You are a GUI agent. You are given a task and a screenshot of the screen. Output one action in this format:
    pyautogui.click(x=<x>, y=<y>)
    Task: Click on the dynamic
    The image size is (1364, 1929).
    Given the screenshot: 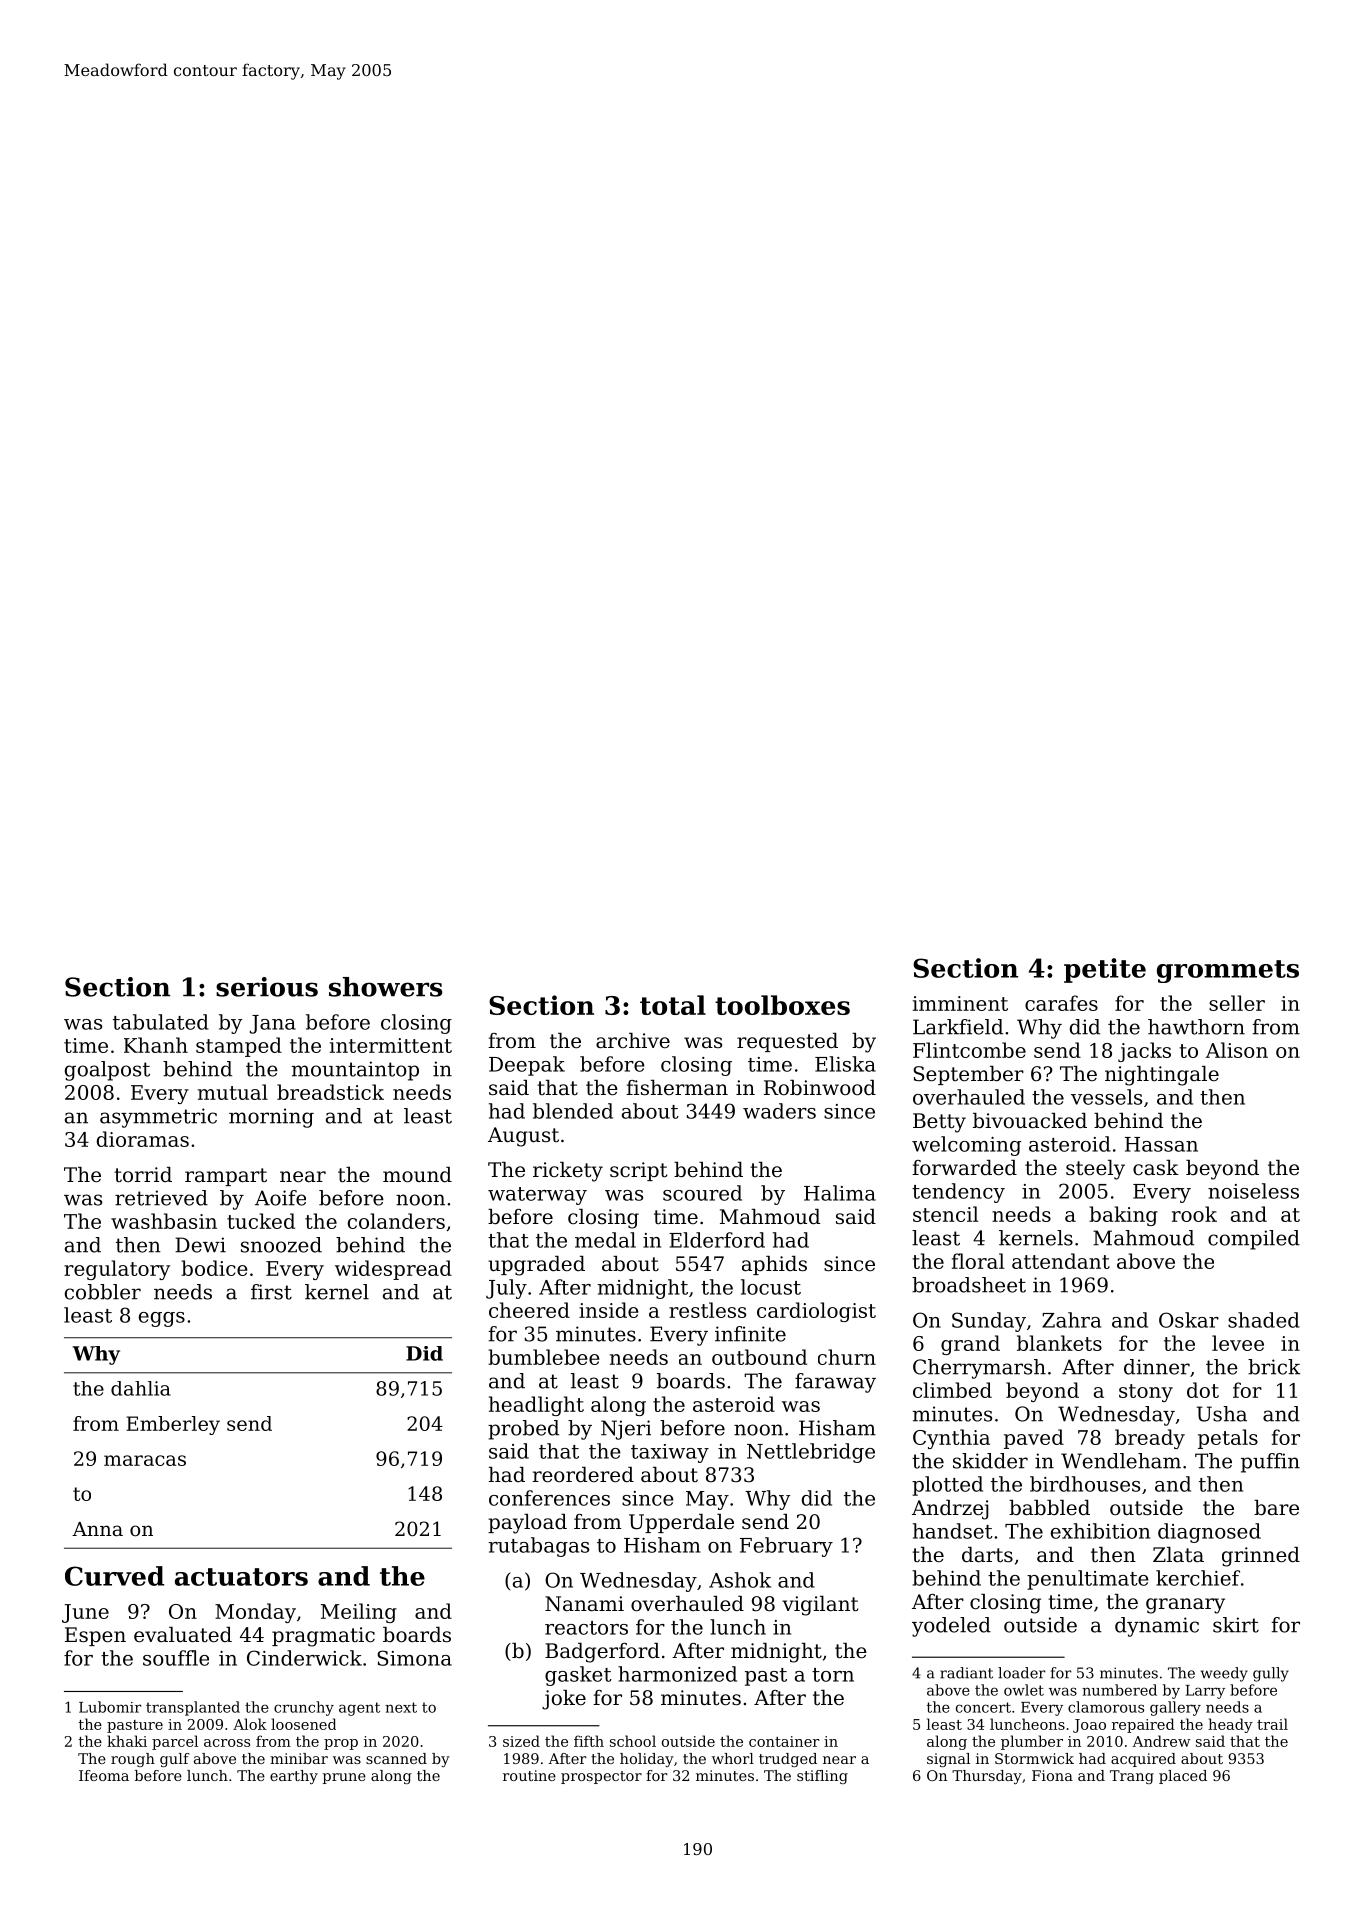 What is the action you would take?
    pyautogui.click(x=1157, y=1627)
